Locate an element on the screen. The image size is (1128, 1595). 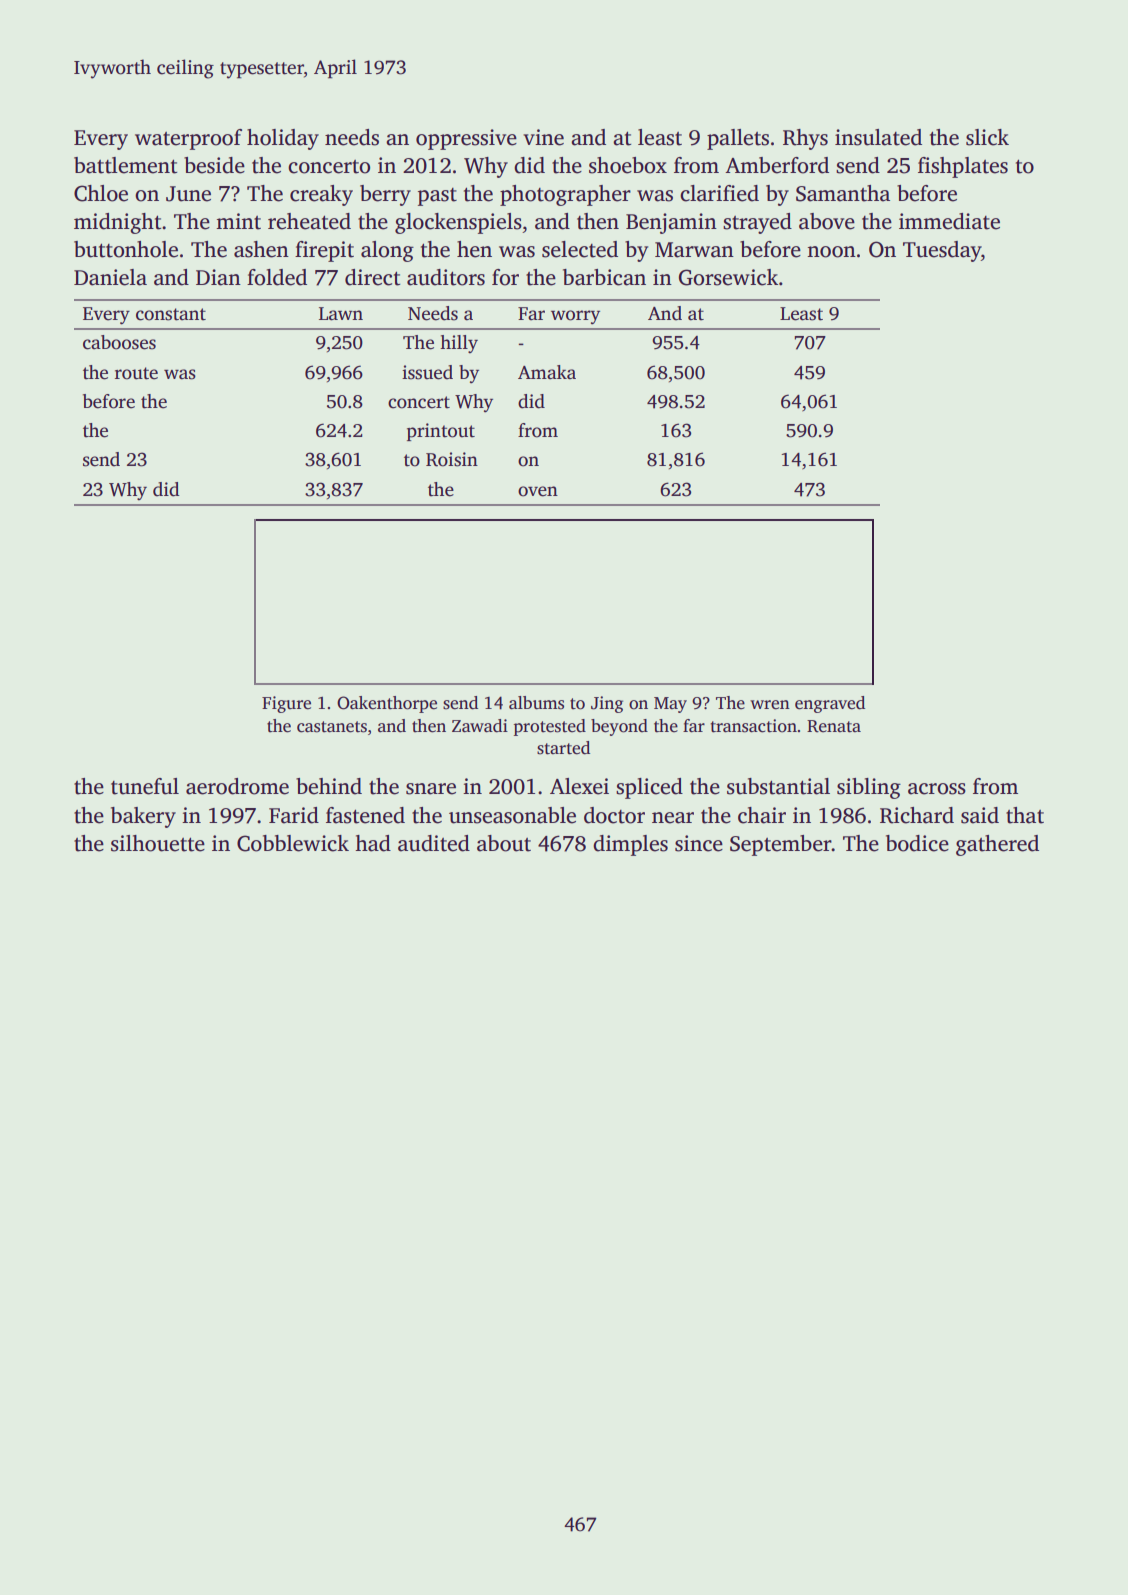
insulated is located at coordinates (878, 137).
